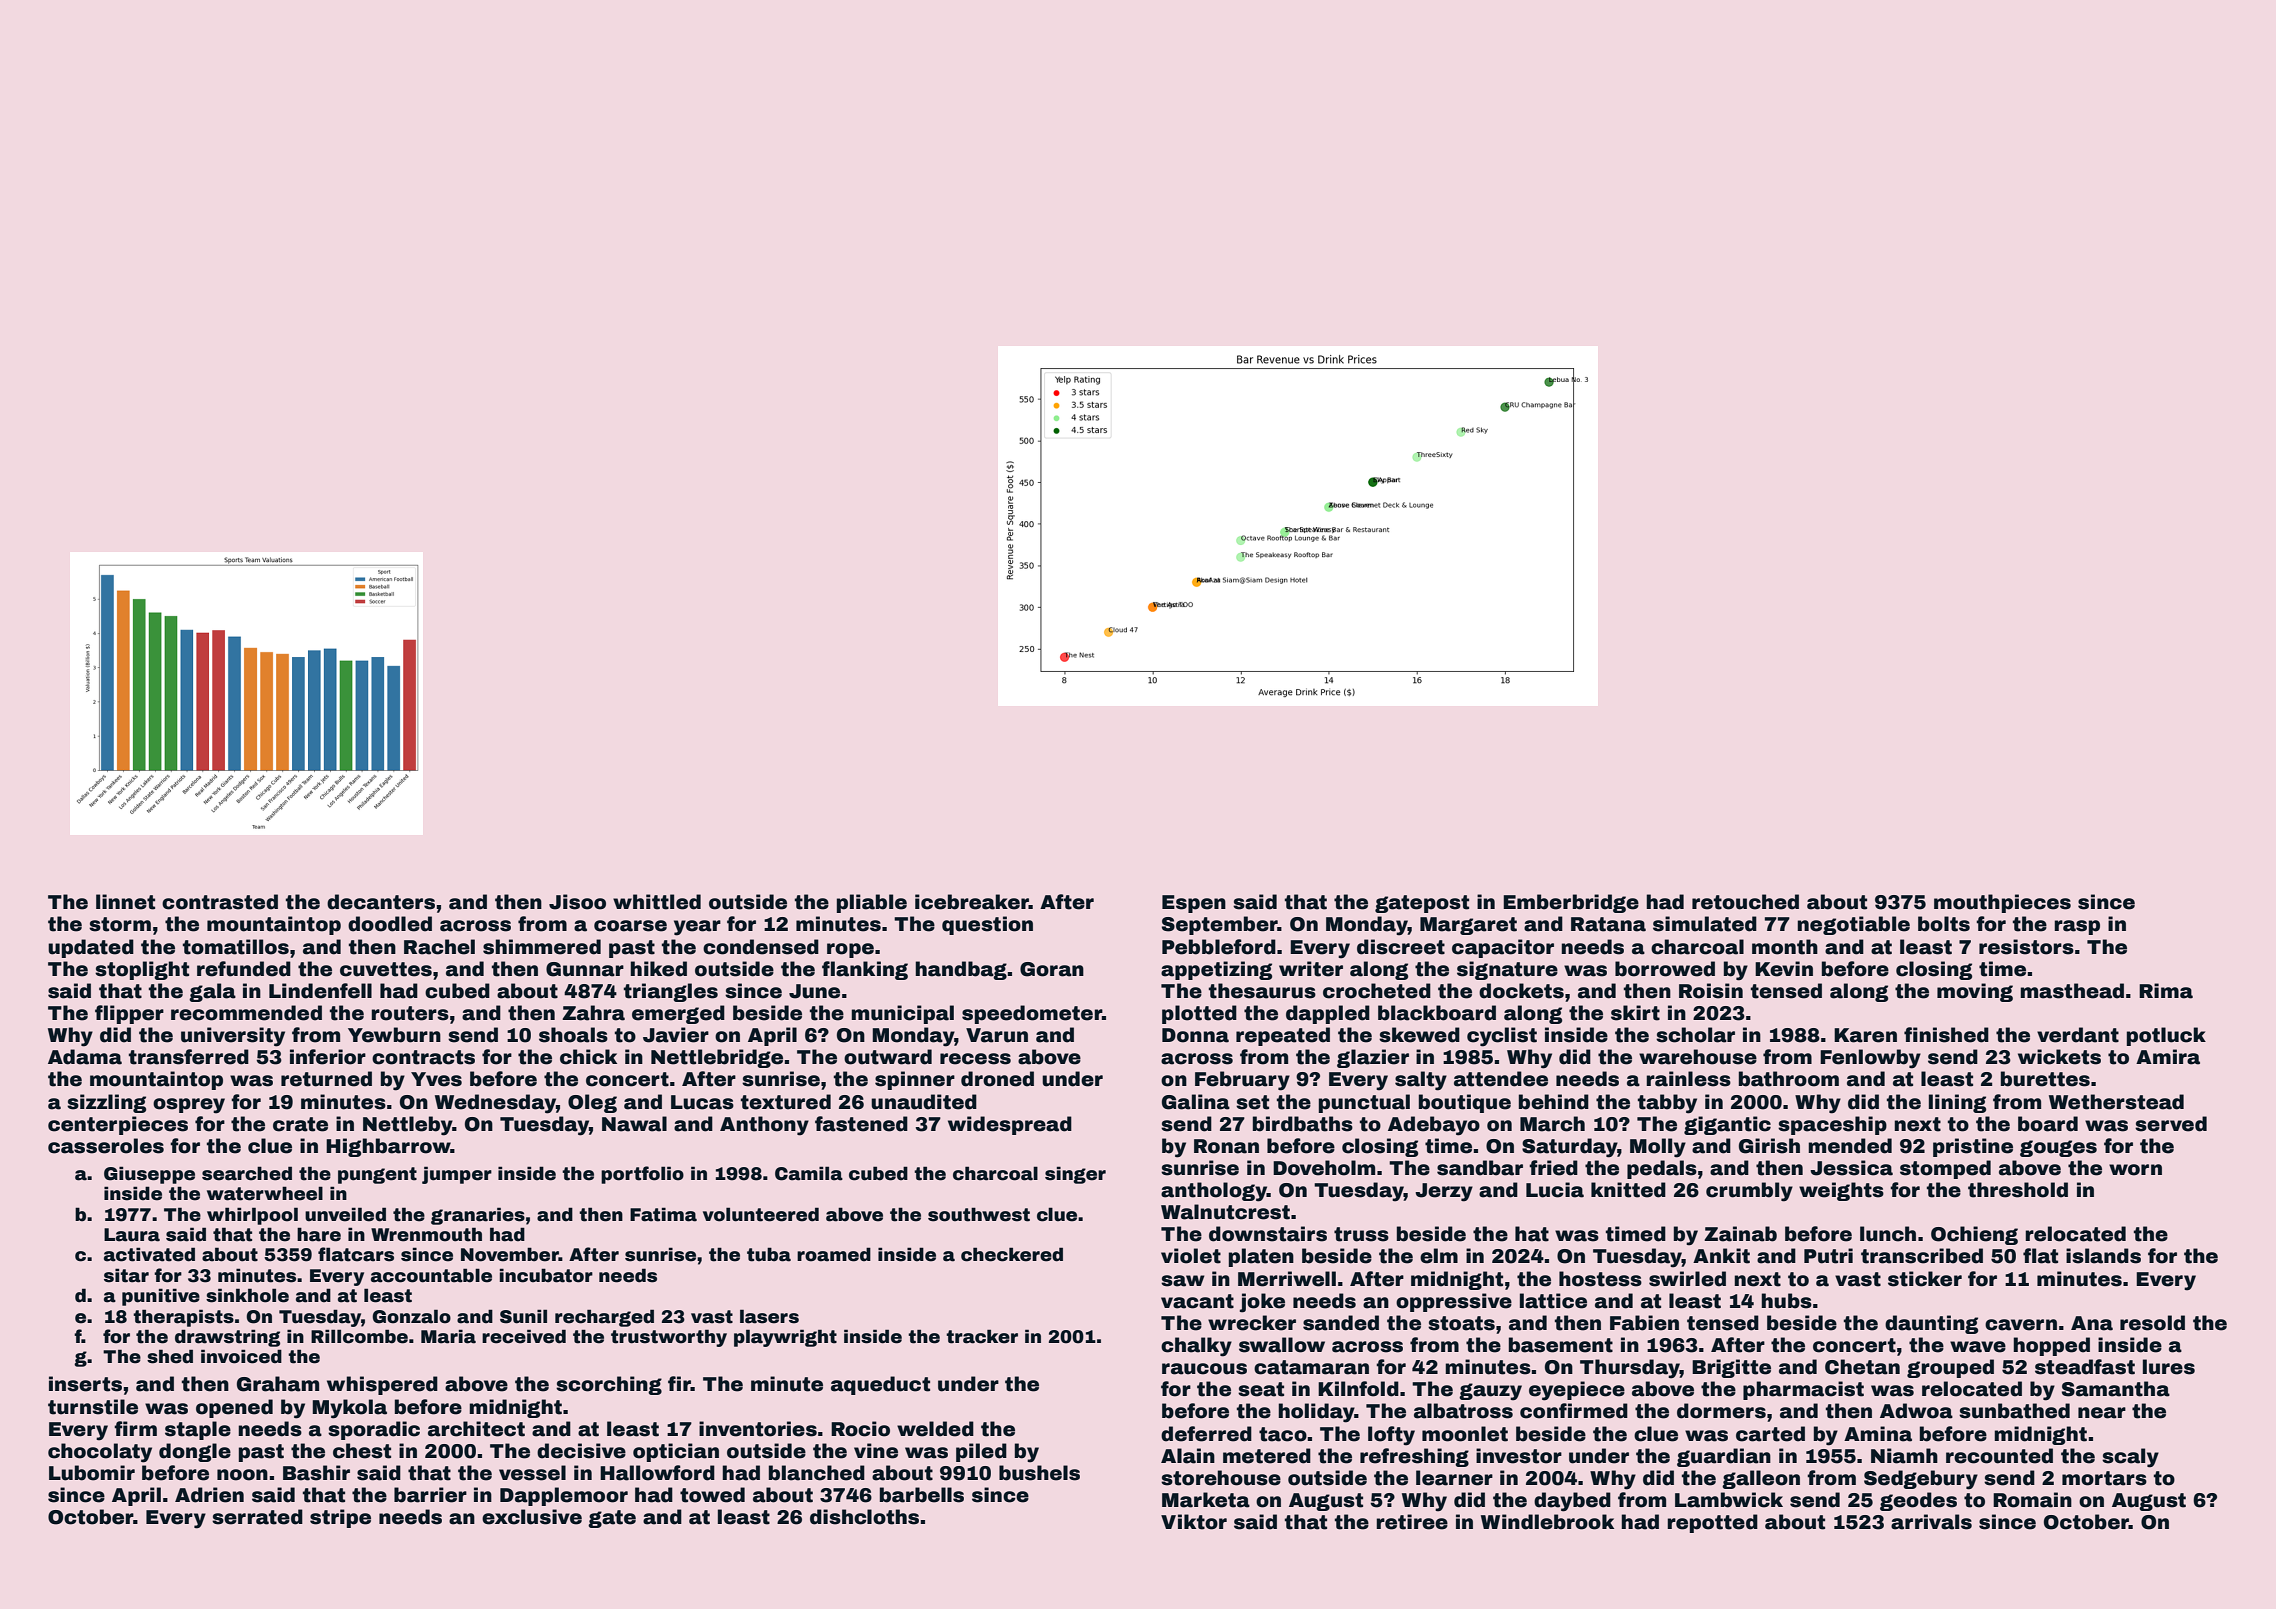 The height and width of the screenshot is (1609, 2276). Describe the element at coordinates (1698, 1057) in the screenshot. I see `warehouse` at that location.
